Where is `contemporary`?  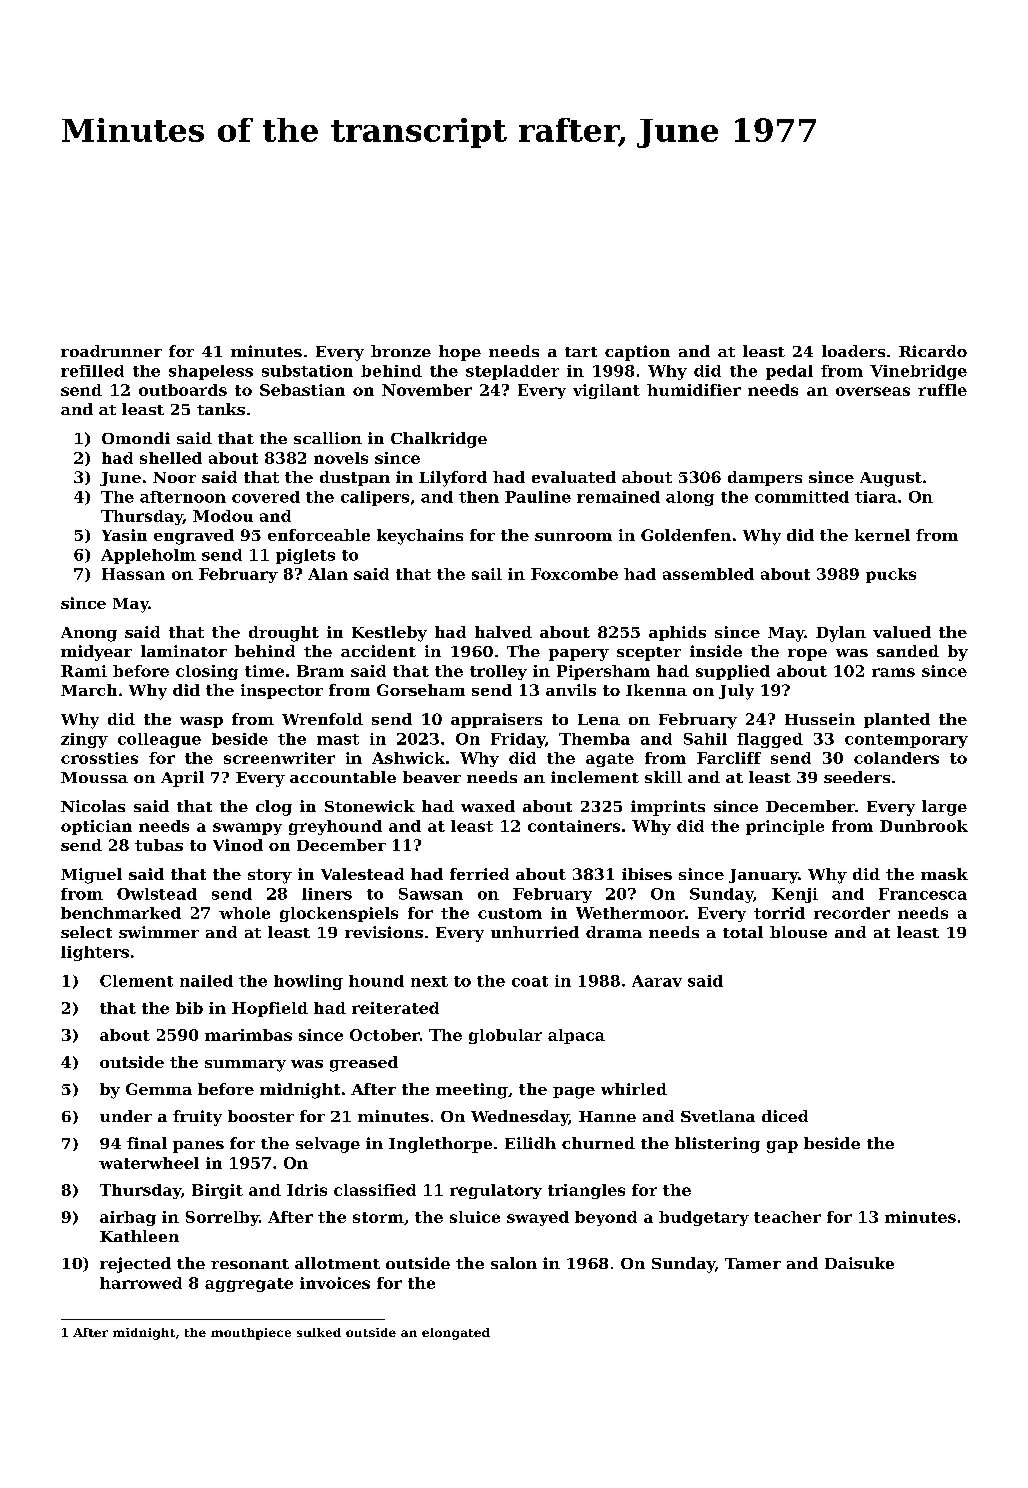 contemporary is located at coordinates (906, 741).
